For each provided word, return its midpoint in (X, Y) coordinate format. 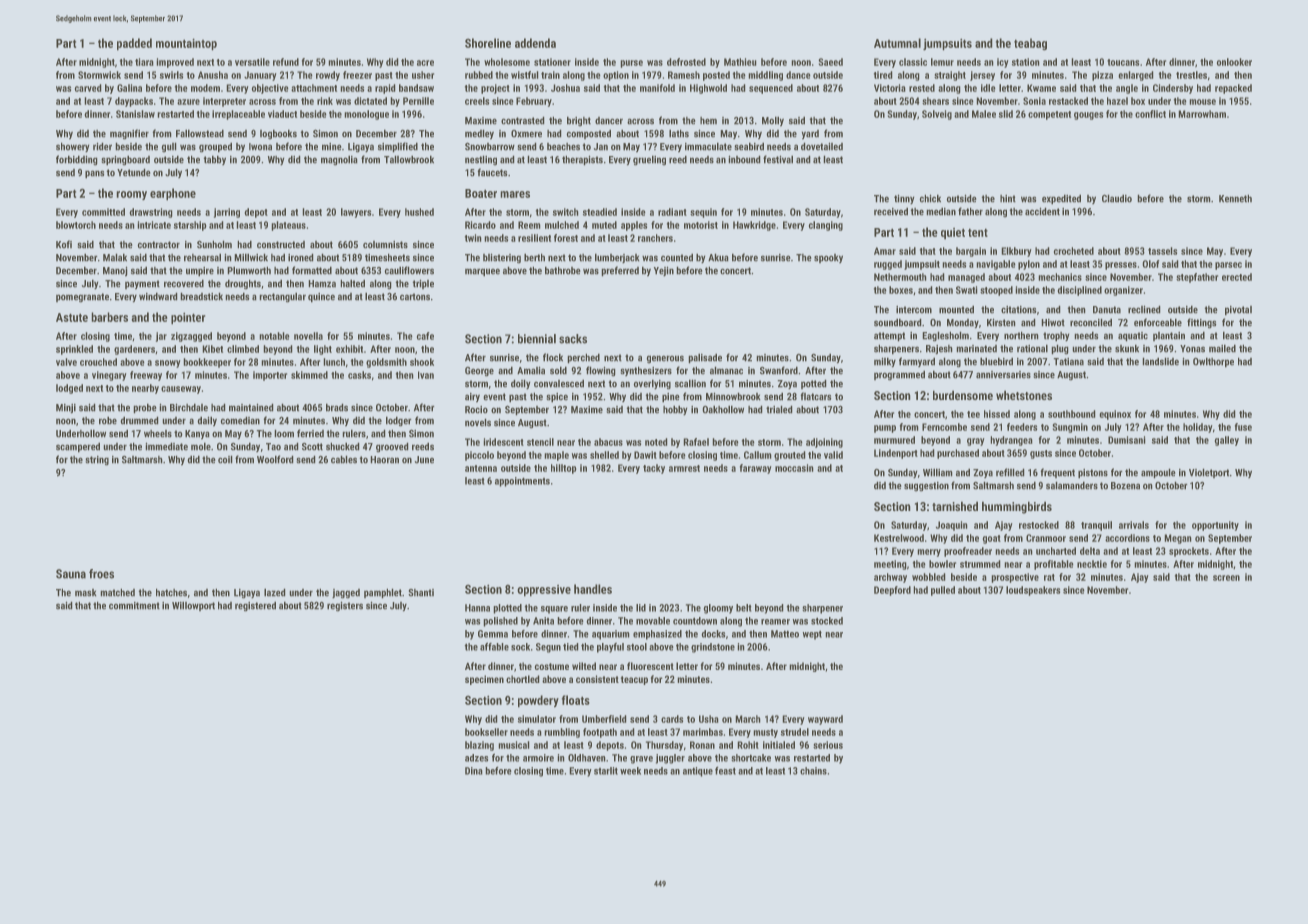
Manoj (115, 271)
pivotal (1238, 311)
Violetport (1209, 473)
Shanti (421, 593)
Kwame (1041, 88)
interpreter (224, 102)
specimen (484, 680)
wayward (825, 720)
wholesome (507, 62)
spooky (828, 258)
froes (101, 574)
